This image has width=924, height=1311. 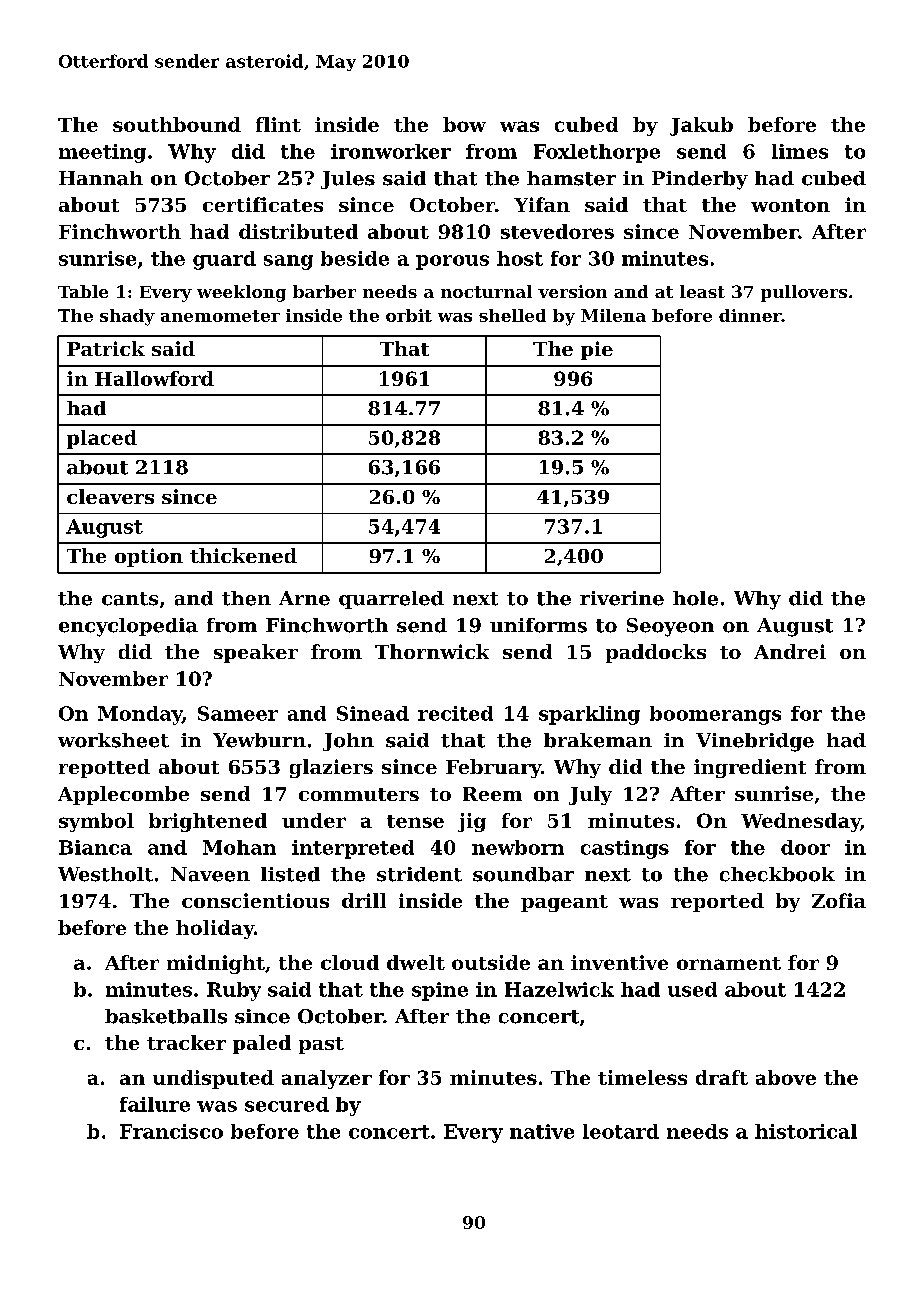 What do you see at coordinates (243, 555) in the image?
I see `thickened` at bounding box center [243, 555].
